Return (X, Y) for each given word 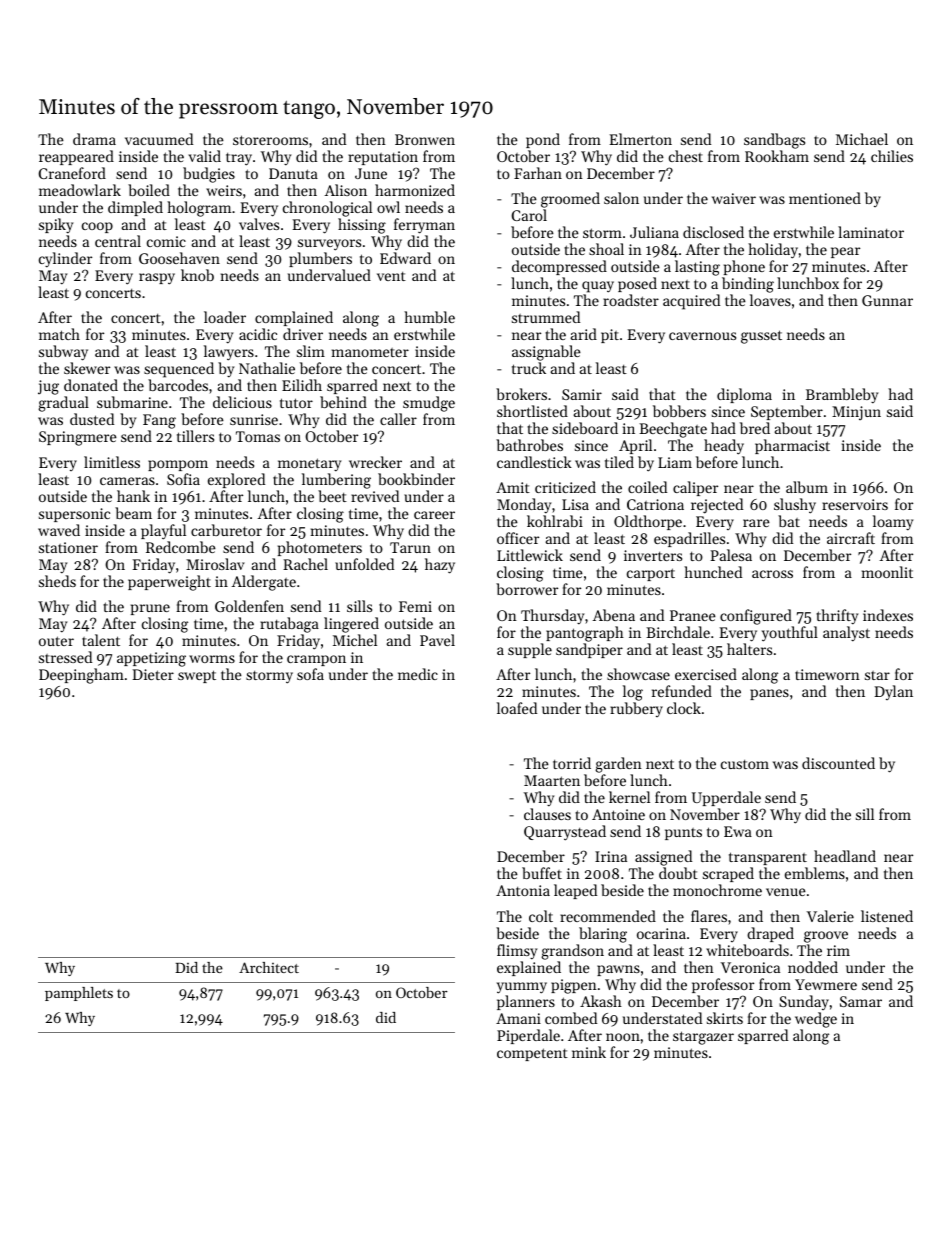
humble (429, 317)
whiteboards (747, 950)
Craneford (72, 173)
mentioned (825, 198)
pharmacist (792, 446)
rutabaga (289, 625)
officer (518, 538)
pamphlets (79, 994)
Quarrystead (565, 833)
